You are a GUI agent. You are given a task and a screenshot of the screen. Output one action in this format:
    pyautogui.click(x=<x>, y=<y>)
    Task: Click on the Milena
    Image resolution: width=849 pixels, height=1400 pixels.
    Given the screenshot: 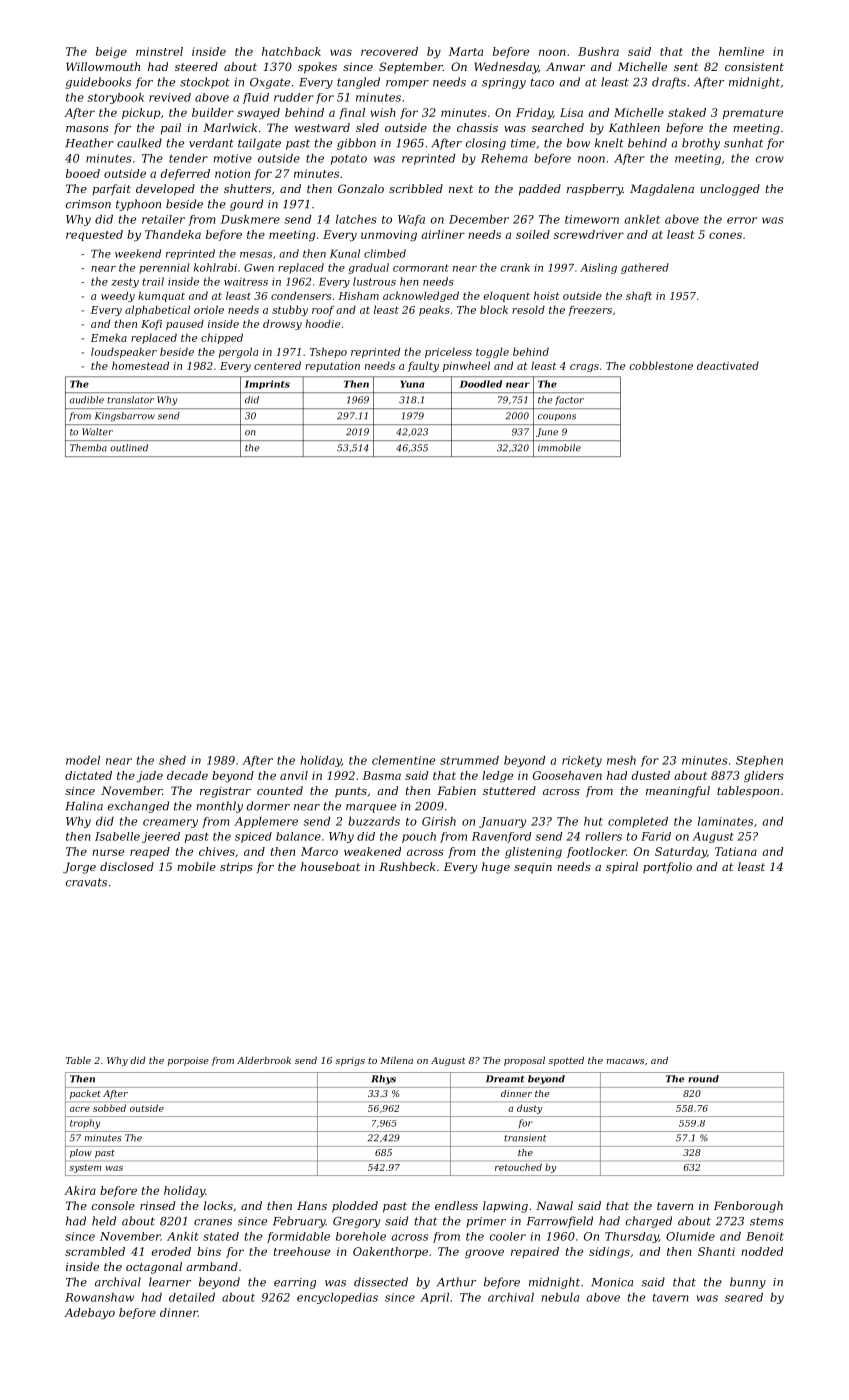 What is the action you would take?
    pyautogui.click(x=396, y=1060)
